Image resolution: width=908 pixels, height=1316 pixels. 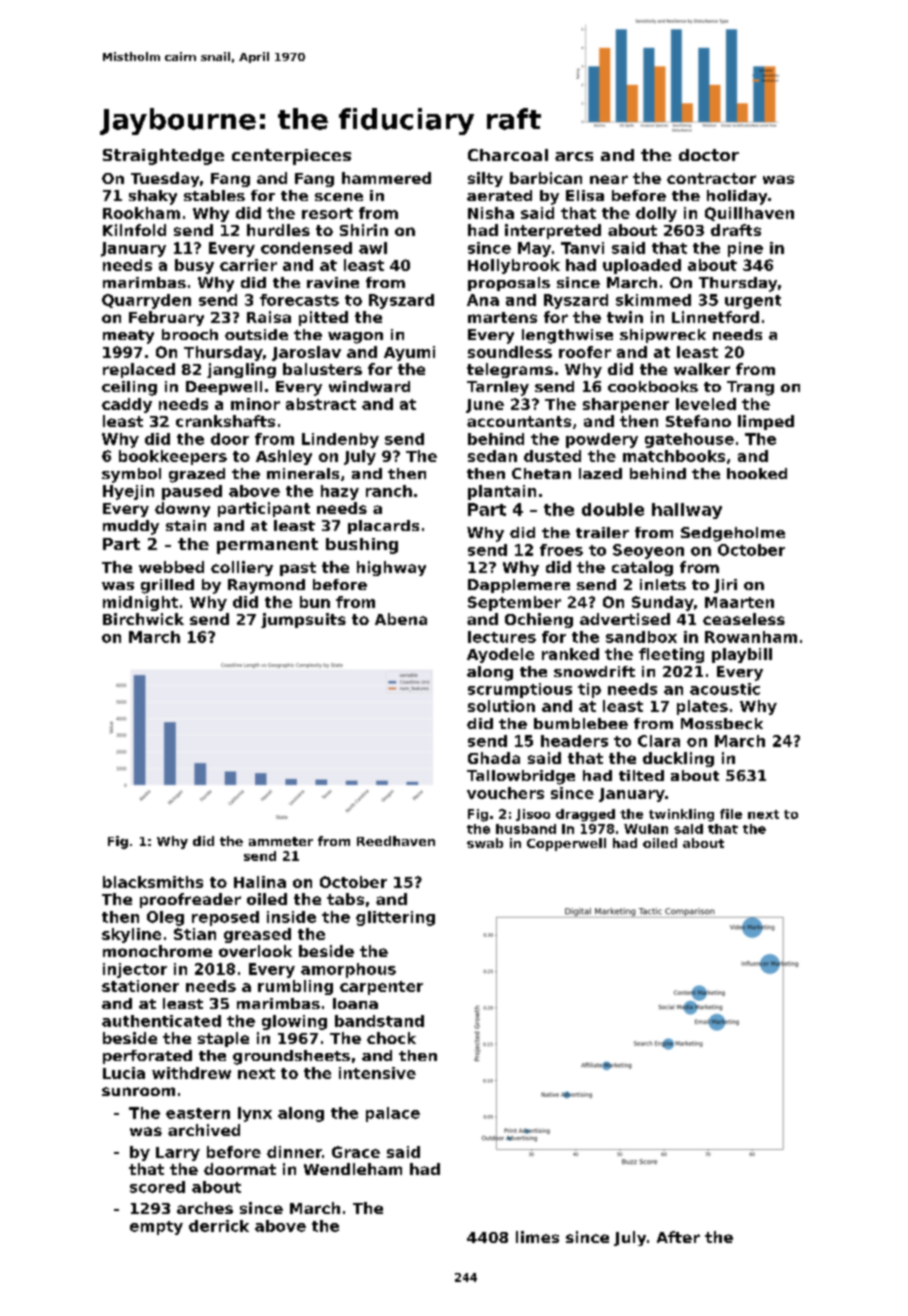 I want to click on Ashley, so click(x=284, y=457).
